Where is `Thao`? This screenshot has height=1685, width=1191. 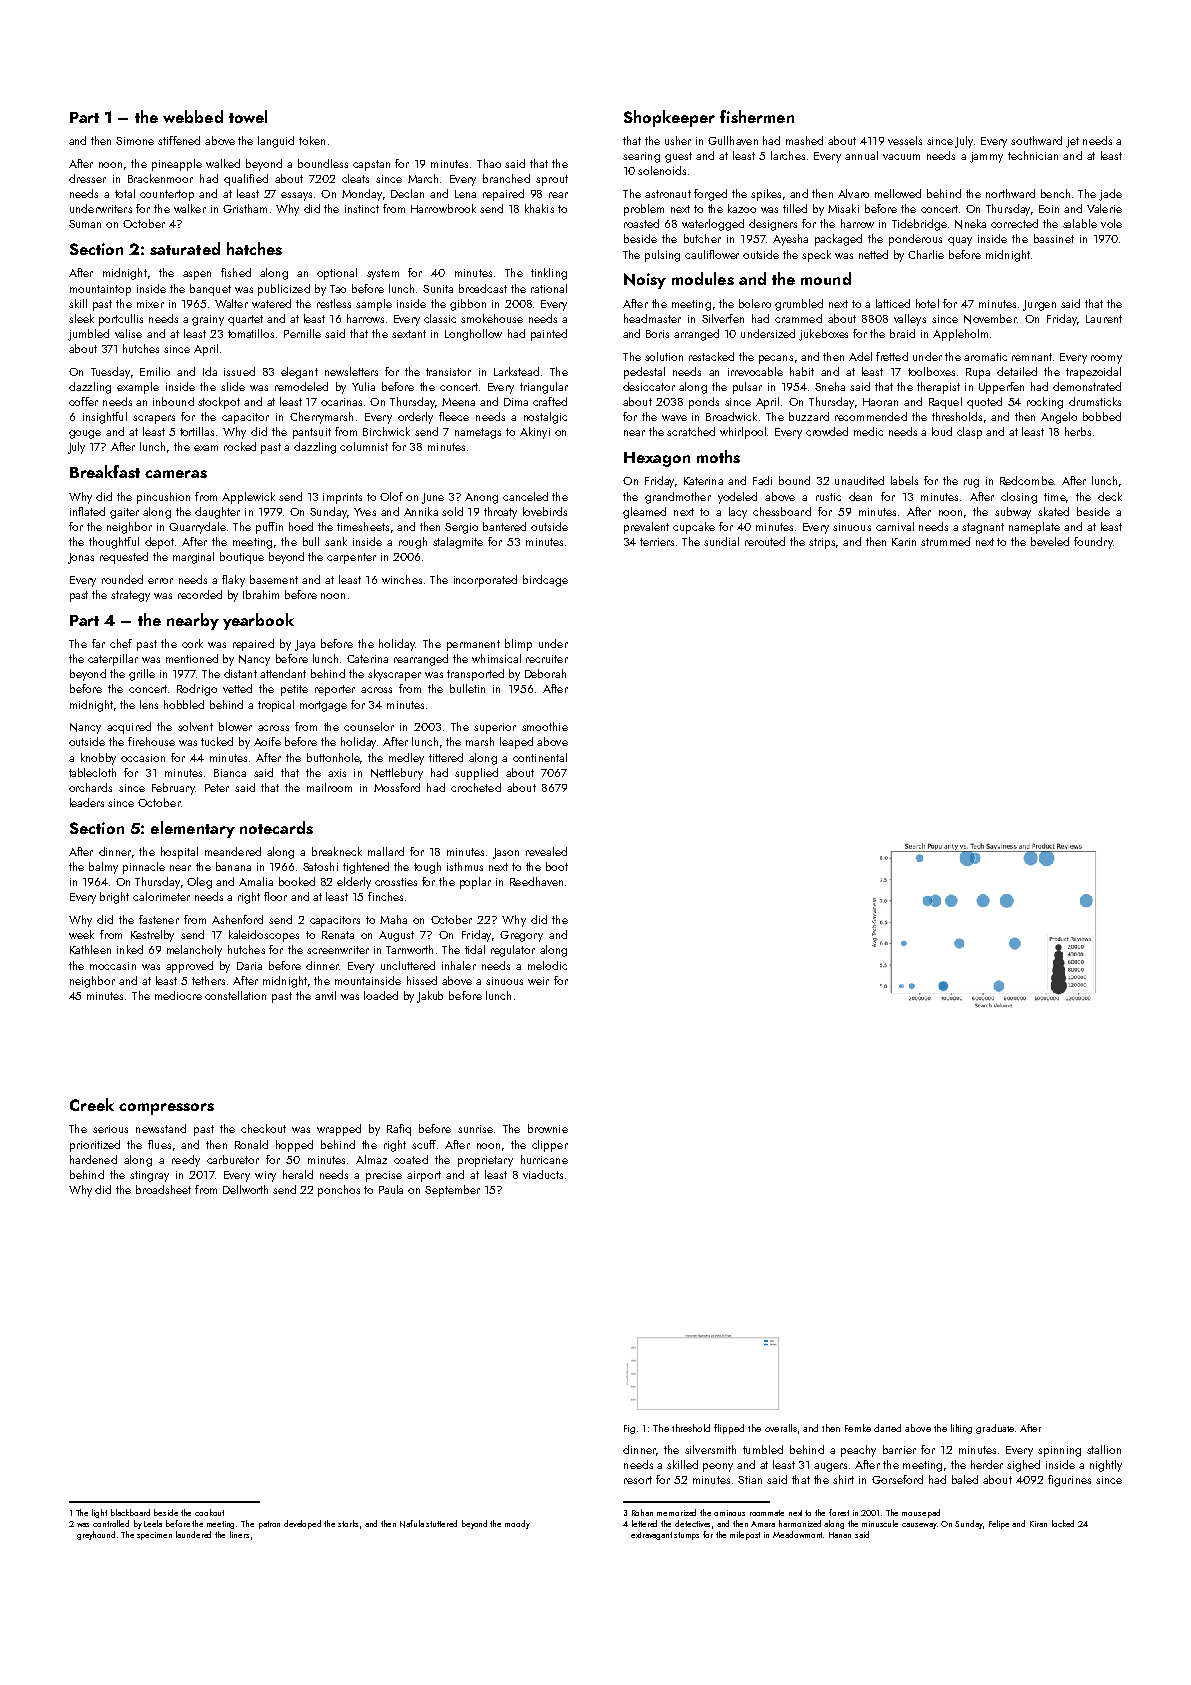
Thao is located at coordinates (489, 163).
